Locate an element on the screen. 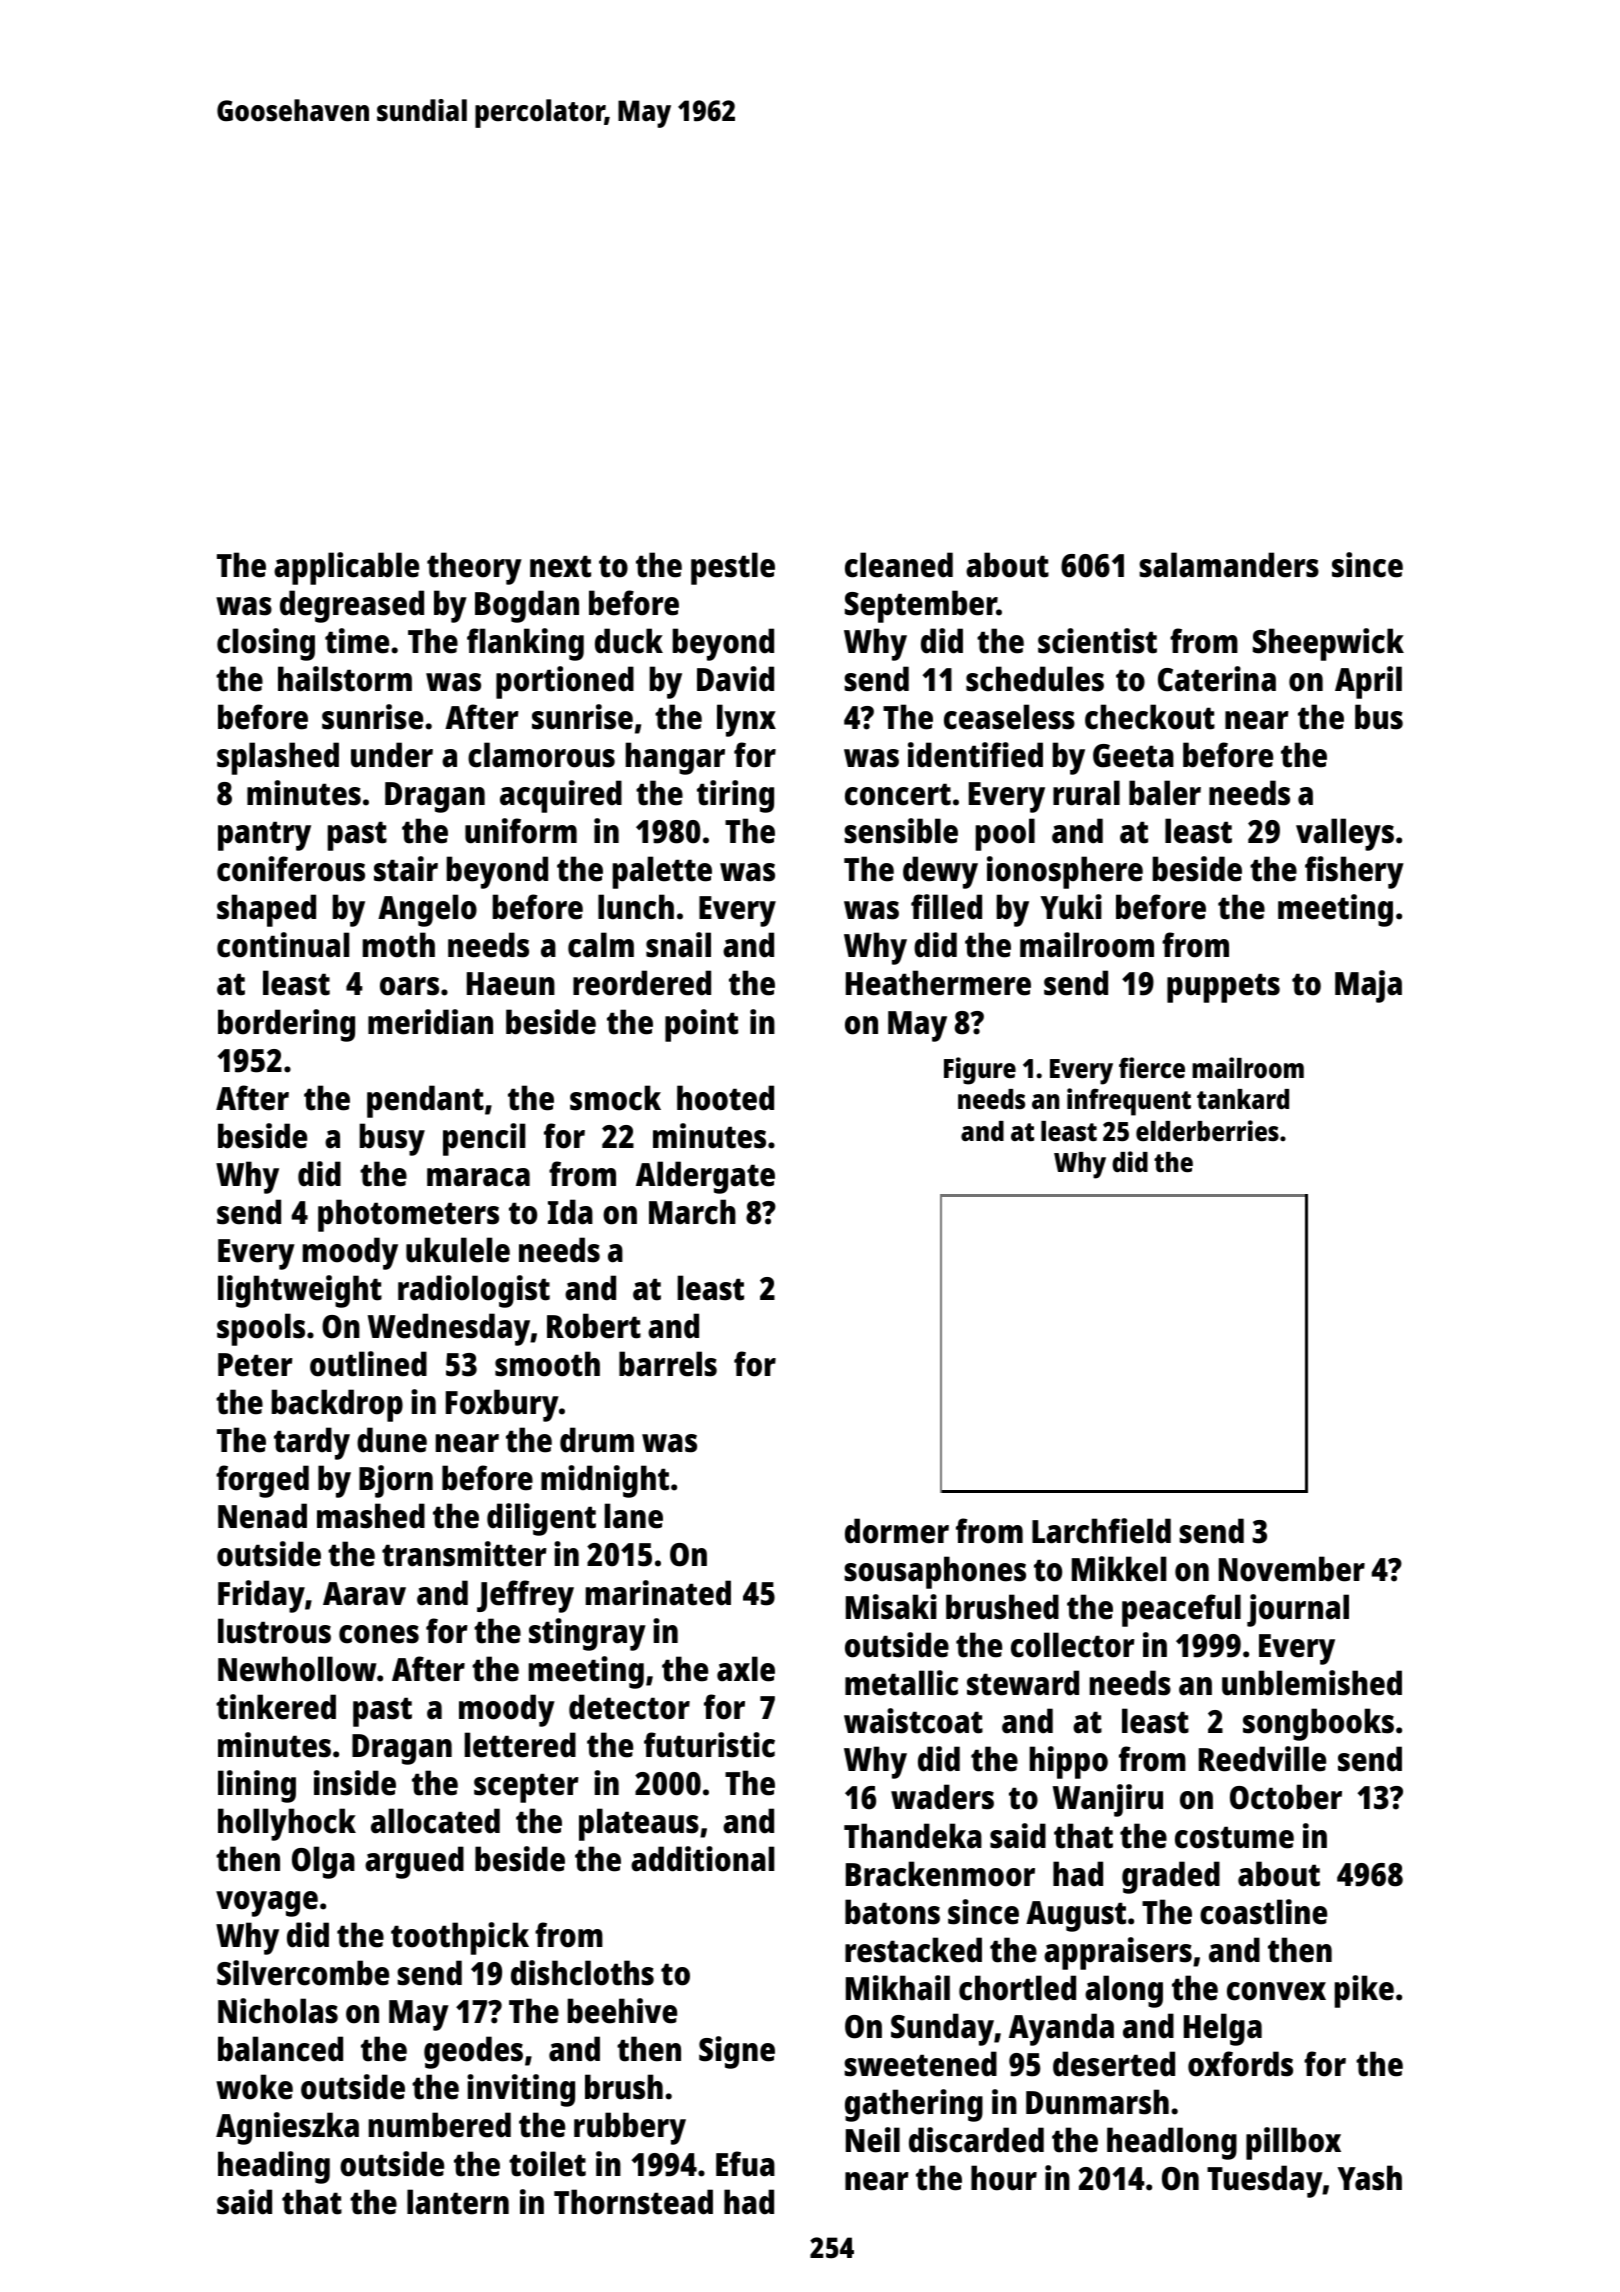 The image size is (1620, 2292). applicable is located at coordinates (346, 568).
